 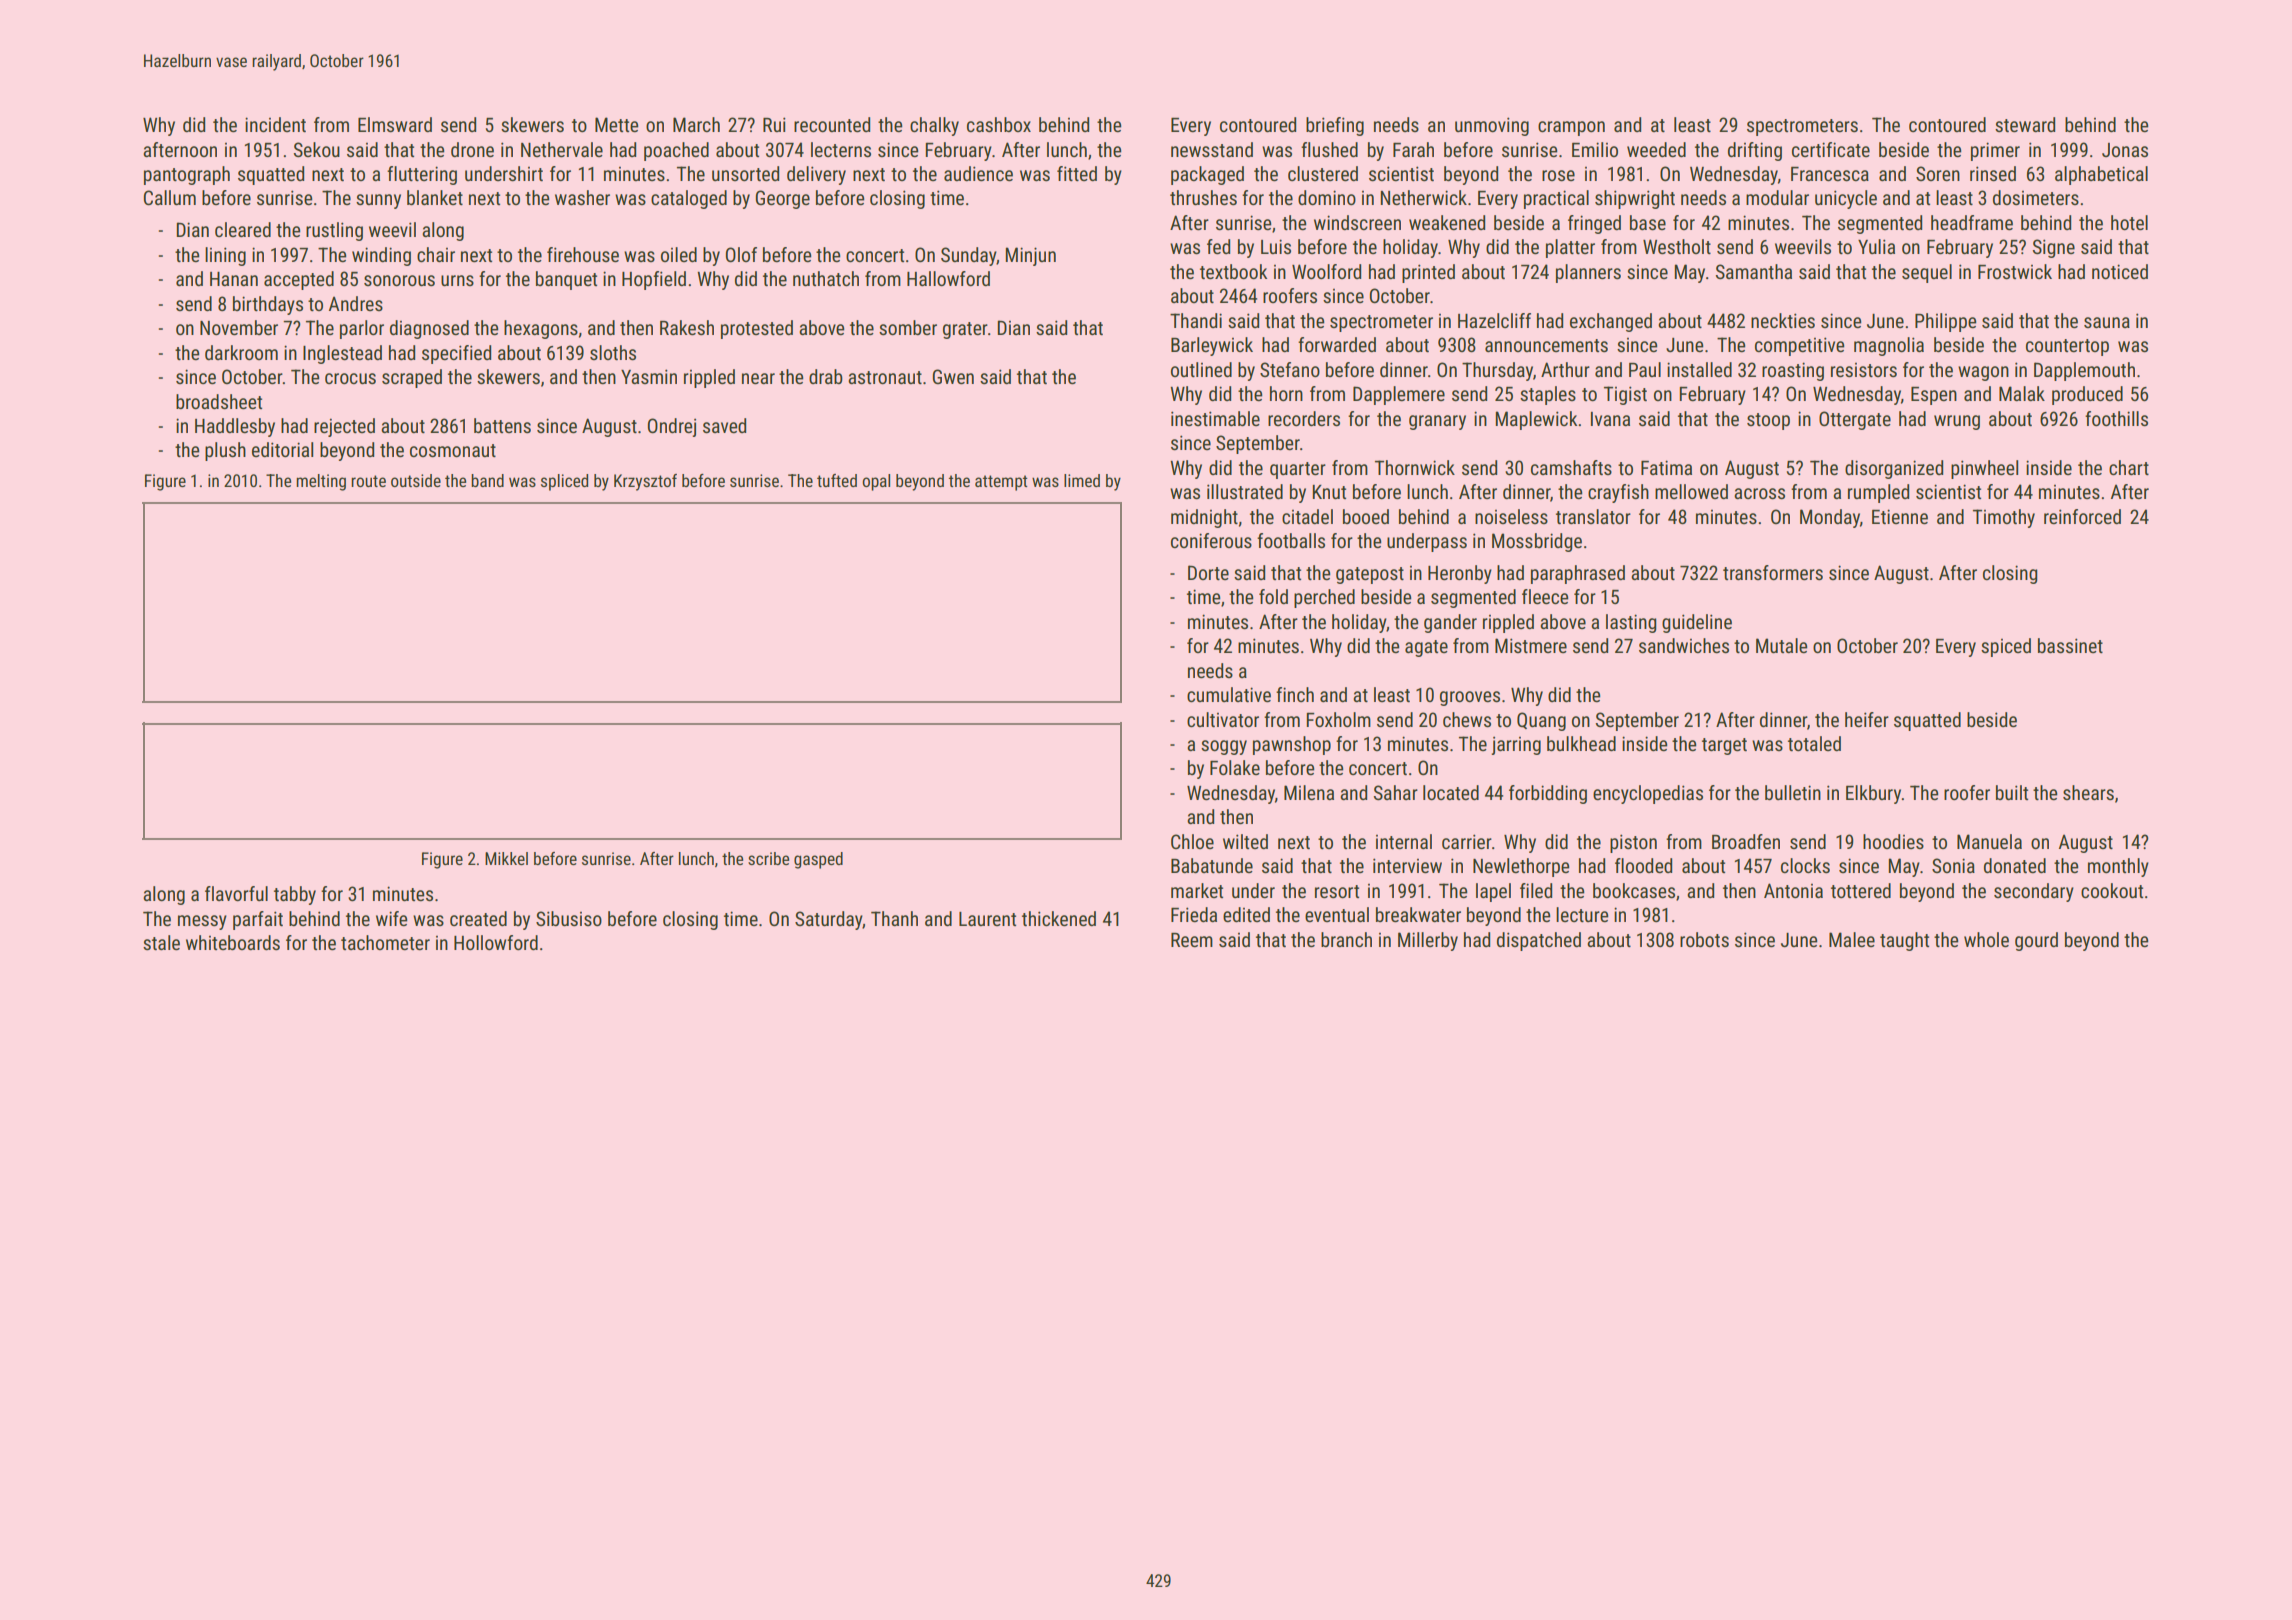 I want to click on soggy, so click(x=1224, y=747).
